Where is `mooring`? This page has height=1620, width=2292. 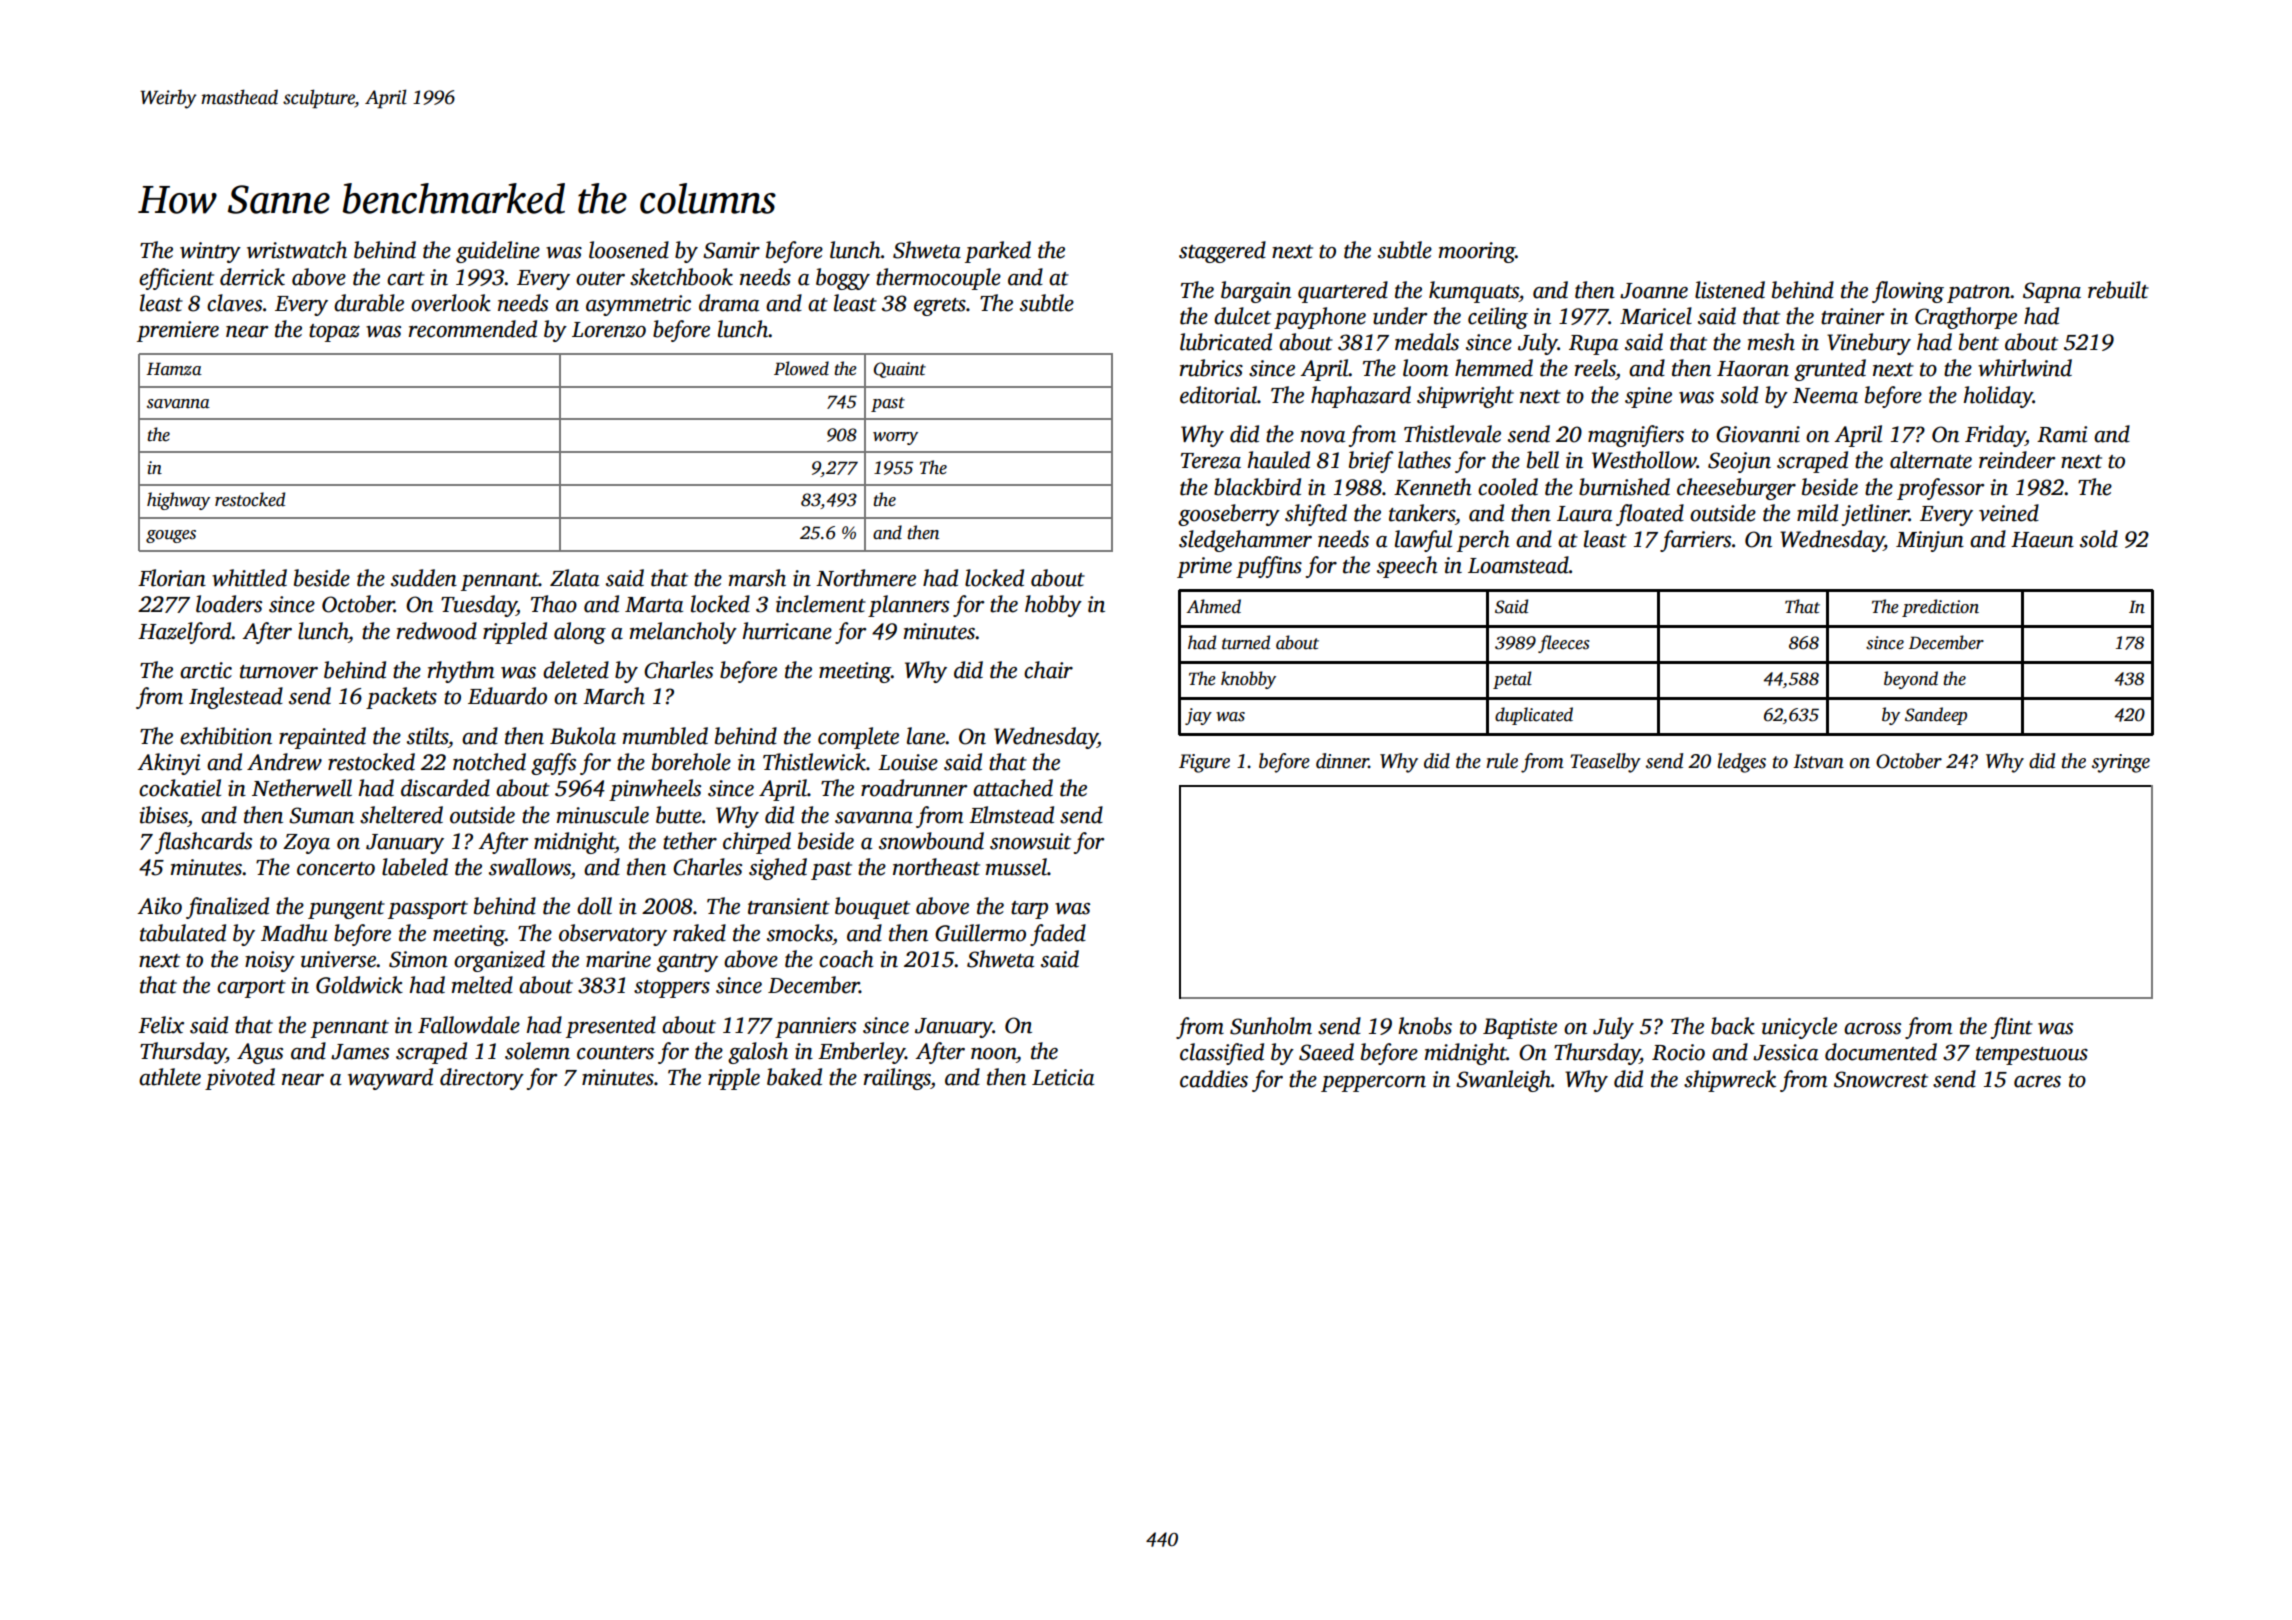 mooring is located at coordinates (1477, 252).
